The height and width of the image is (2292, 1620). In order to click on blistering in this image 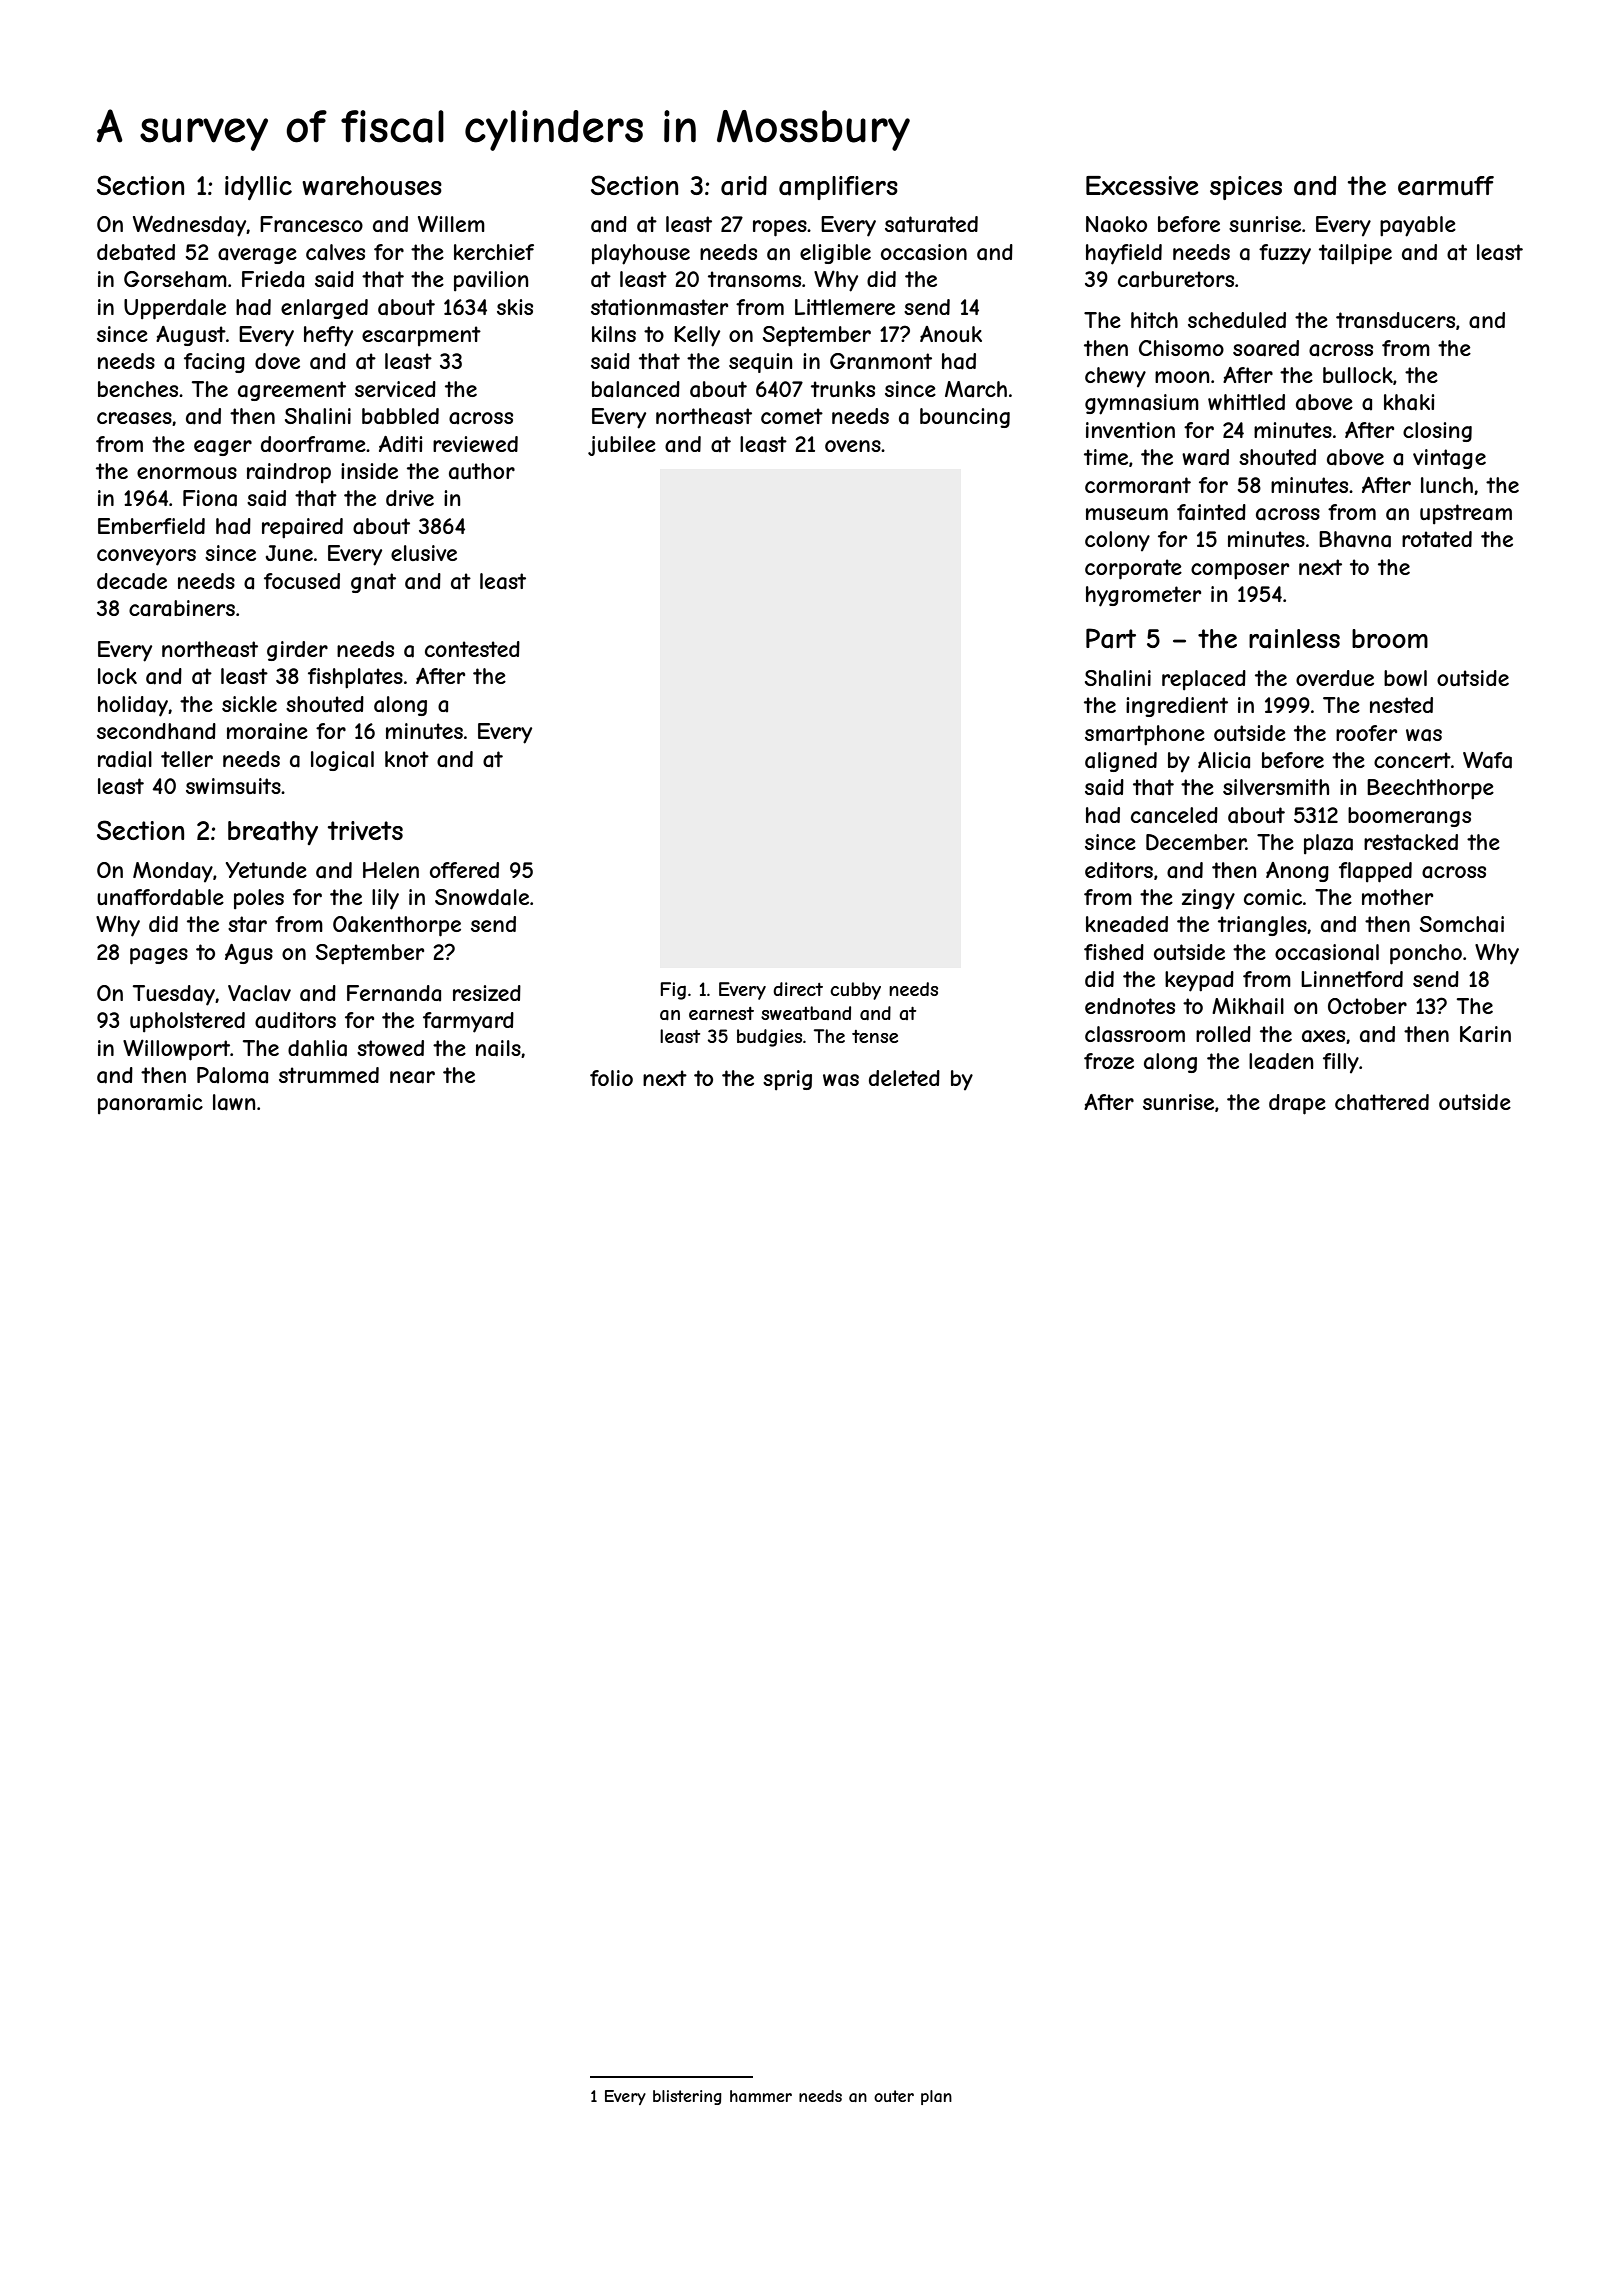, I will do `click(687, 2097)`.
